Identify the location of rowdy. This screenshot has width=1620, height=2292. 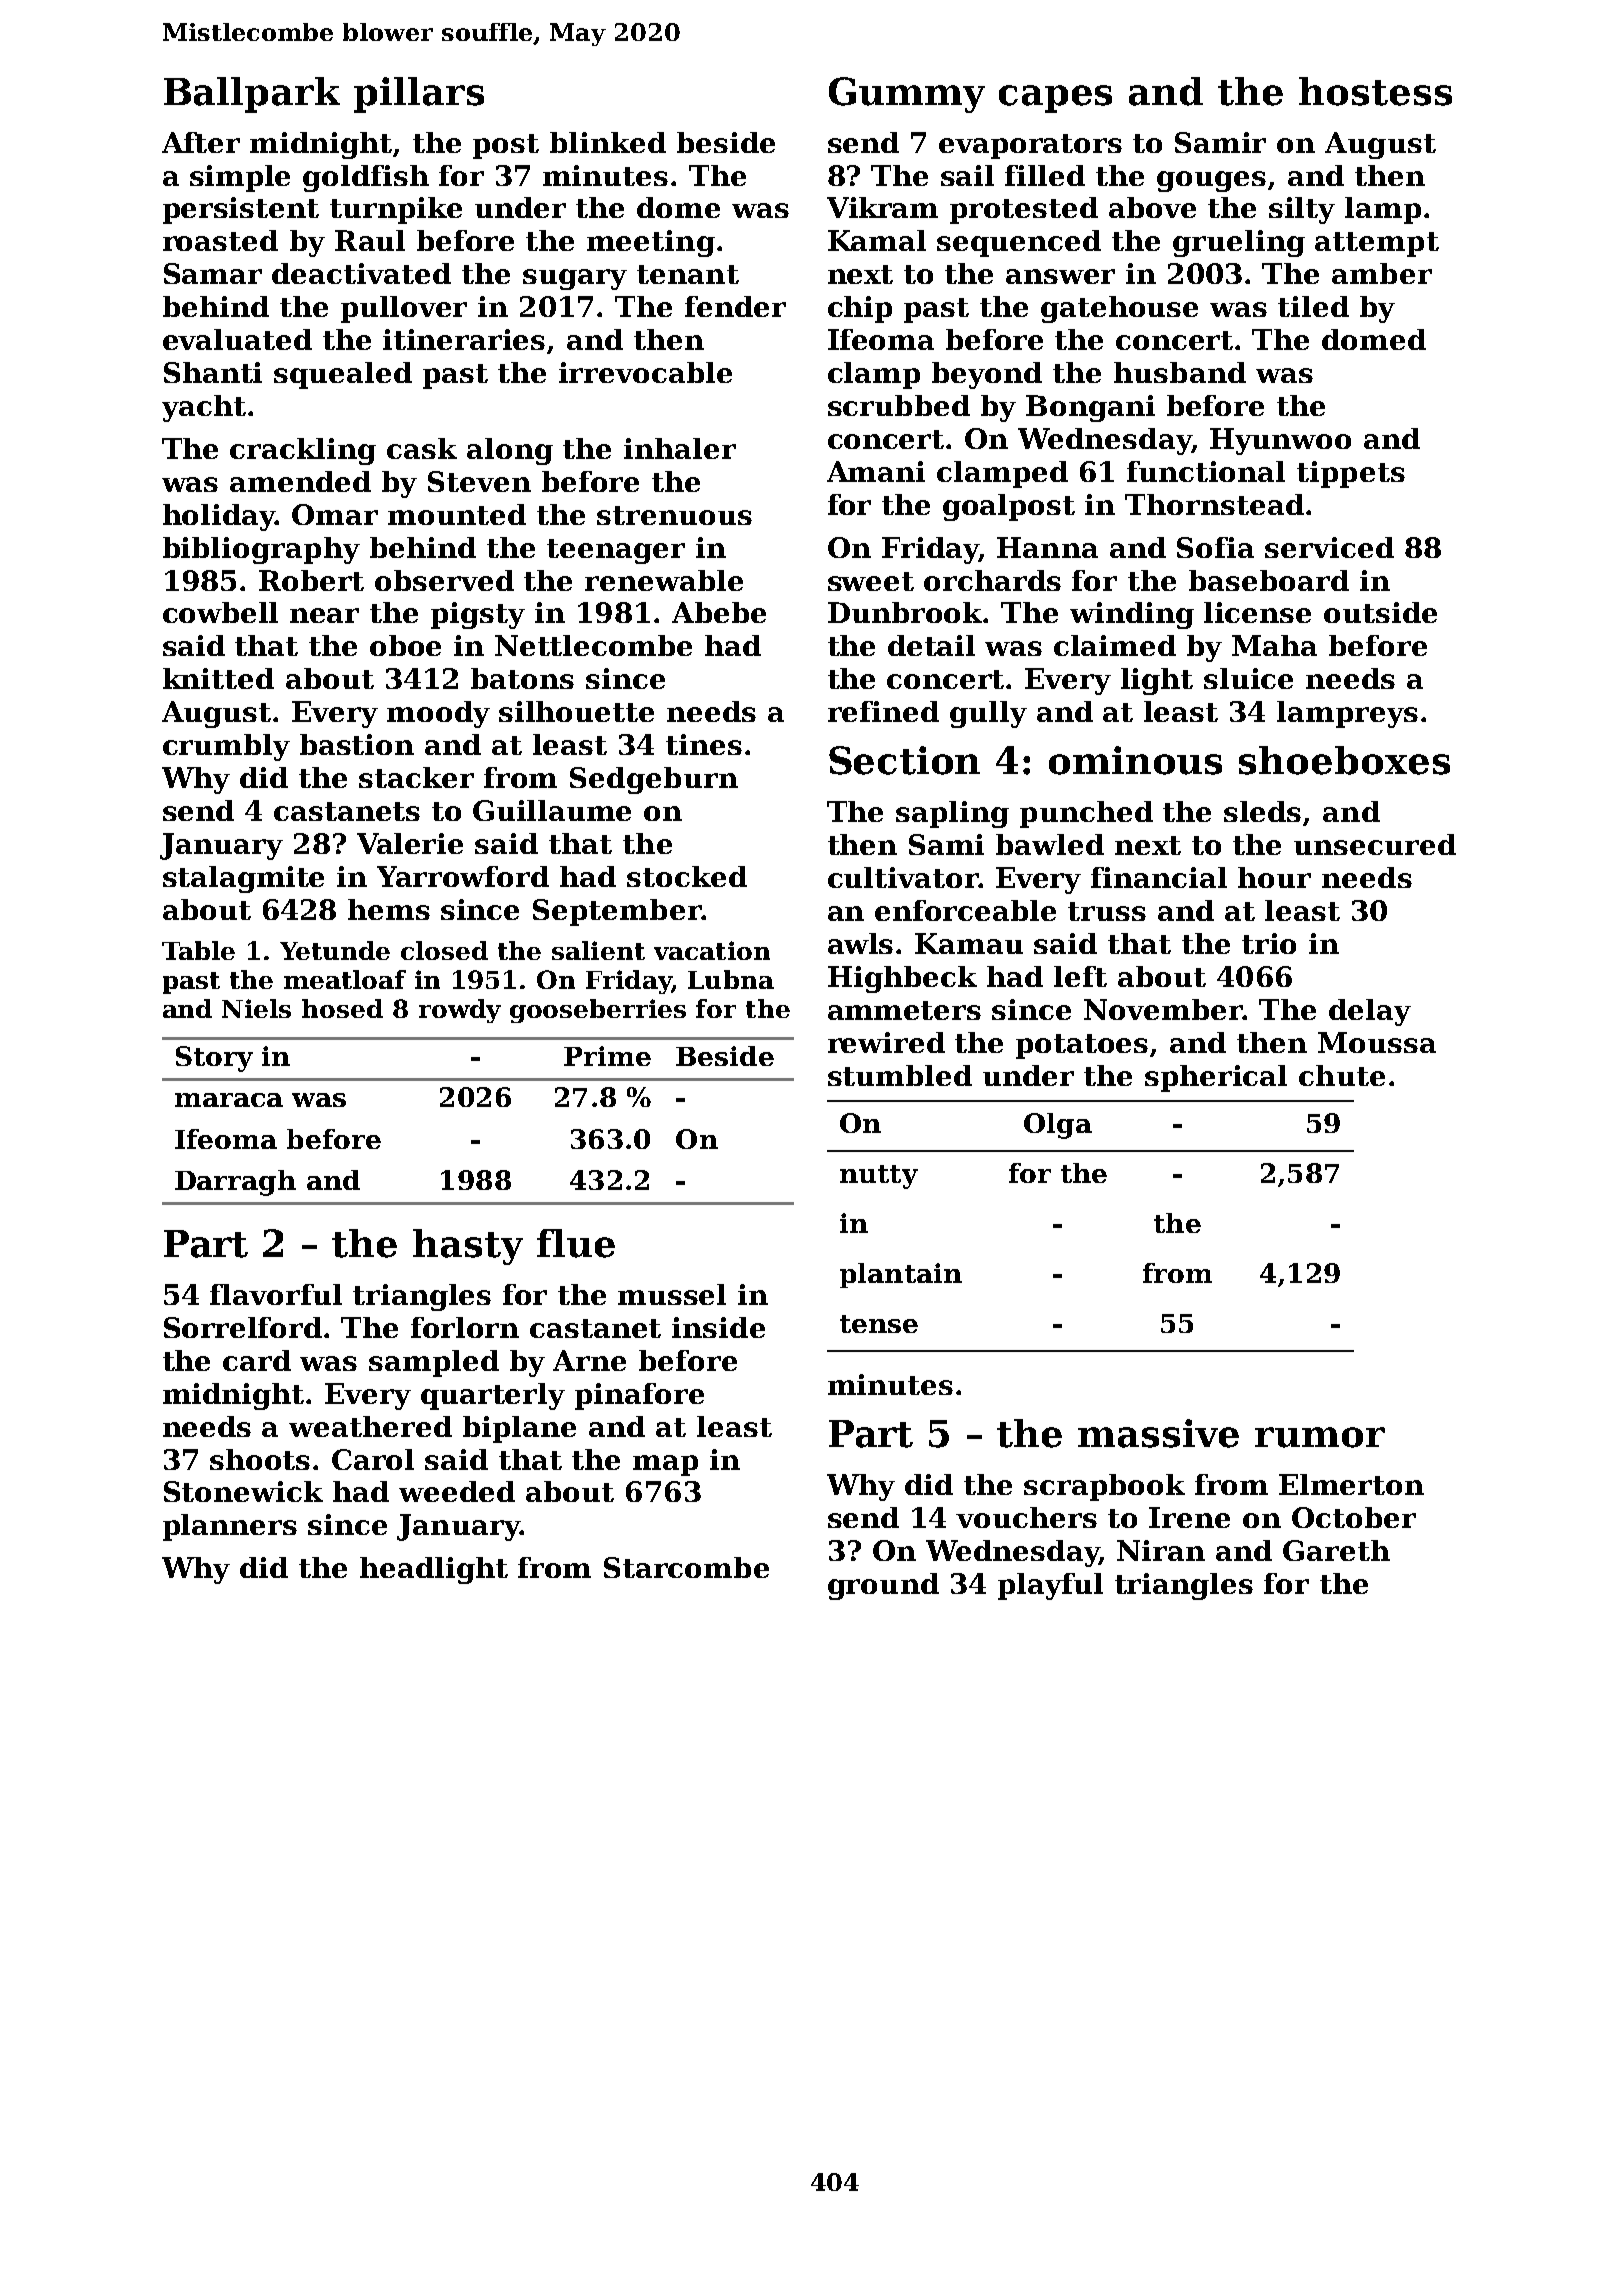
(460, 1011).
